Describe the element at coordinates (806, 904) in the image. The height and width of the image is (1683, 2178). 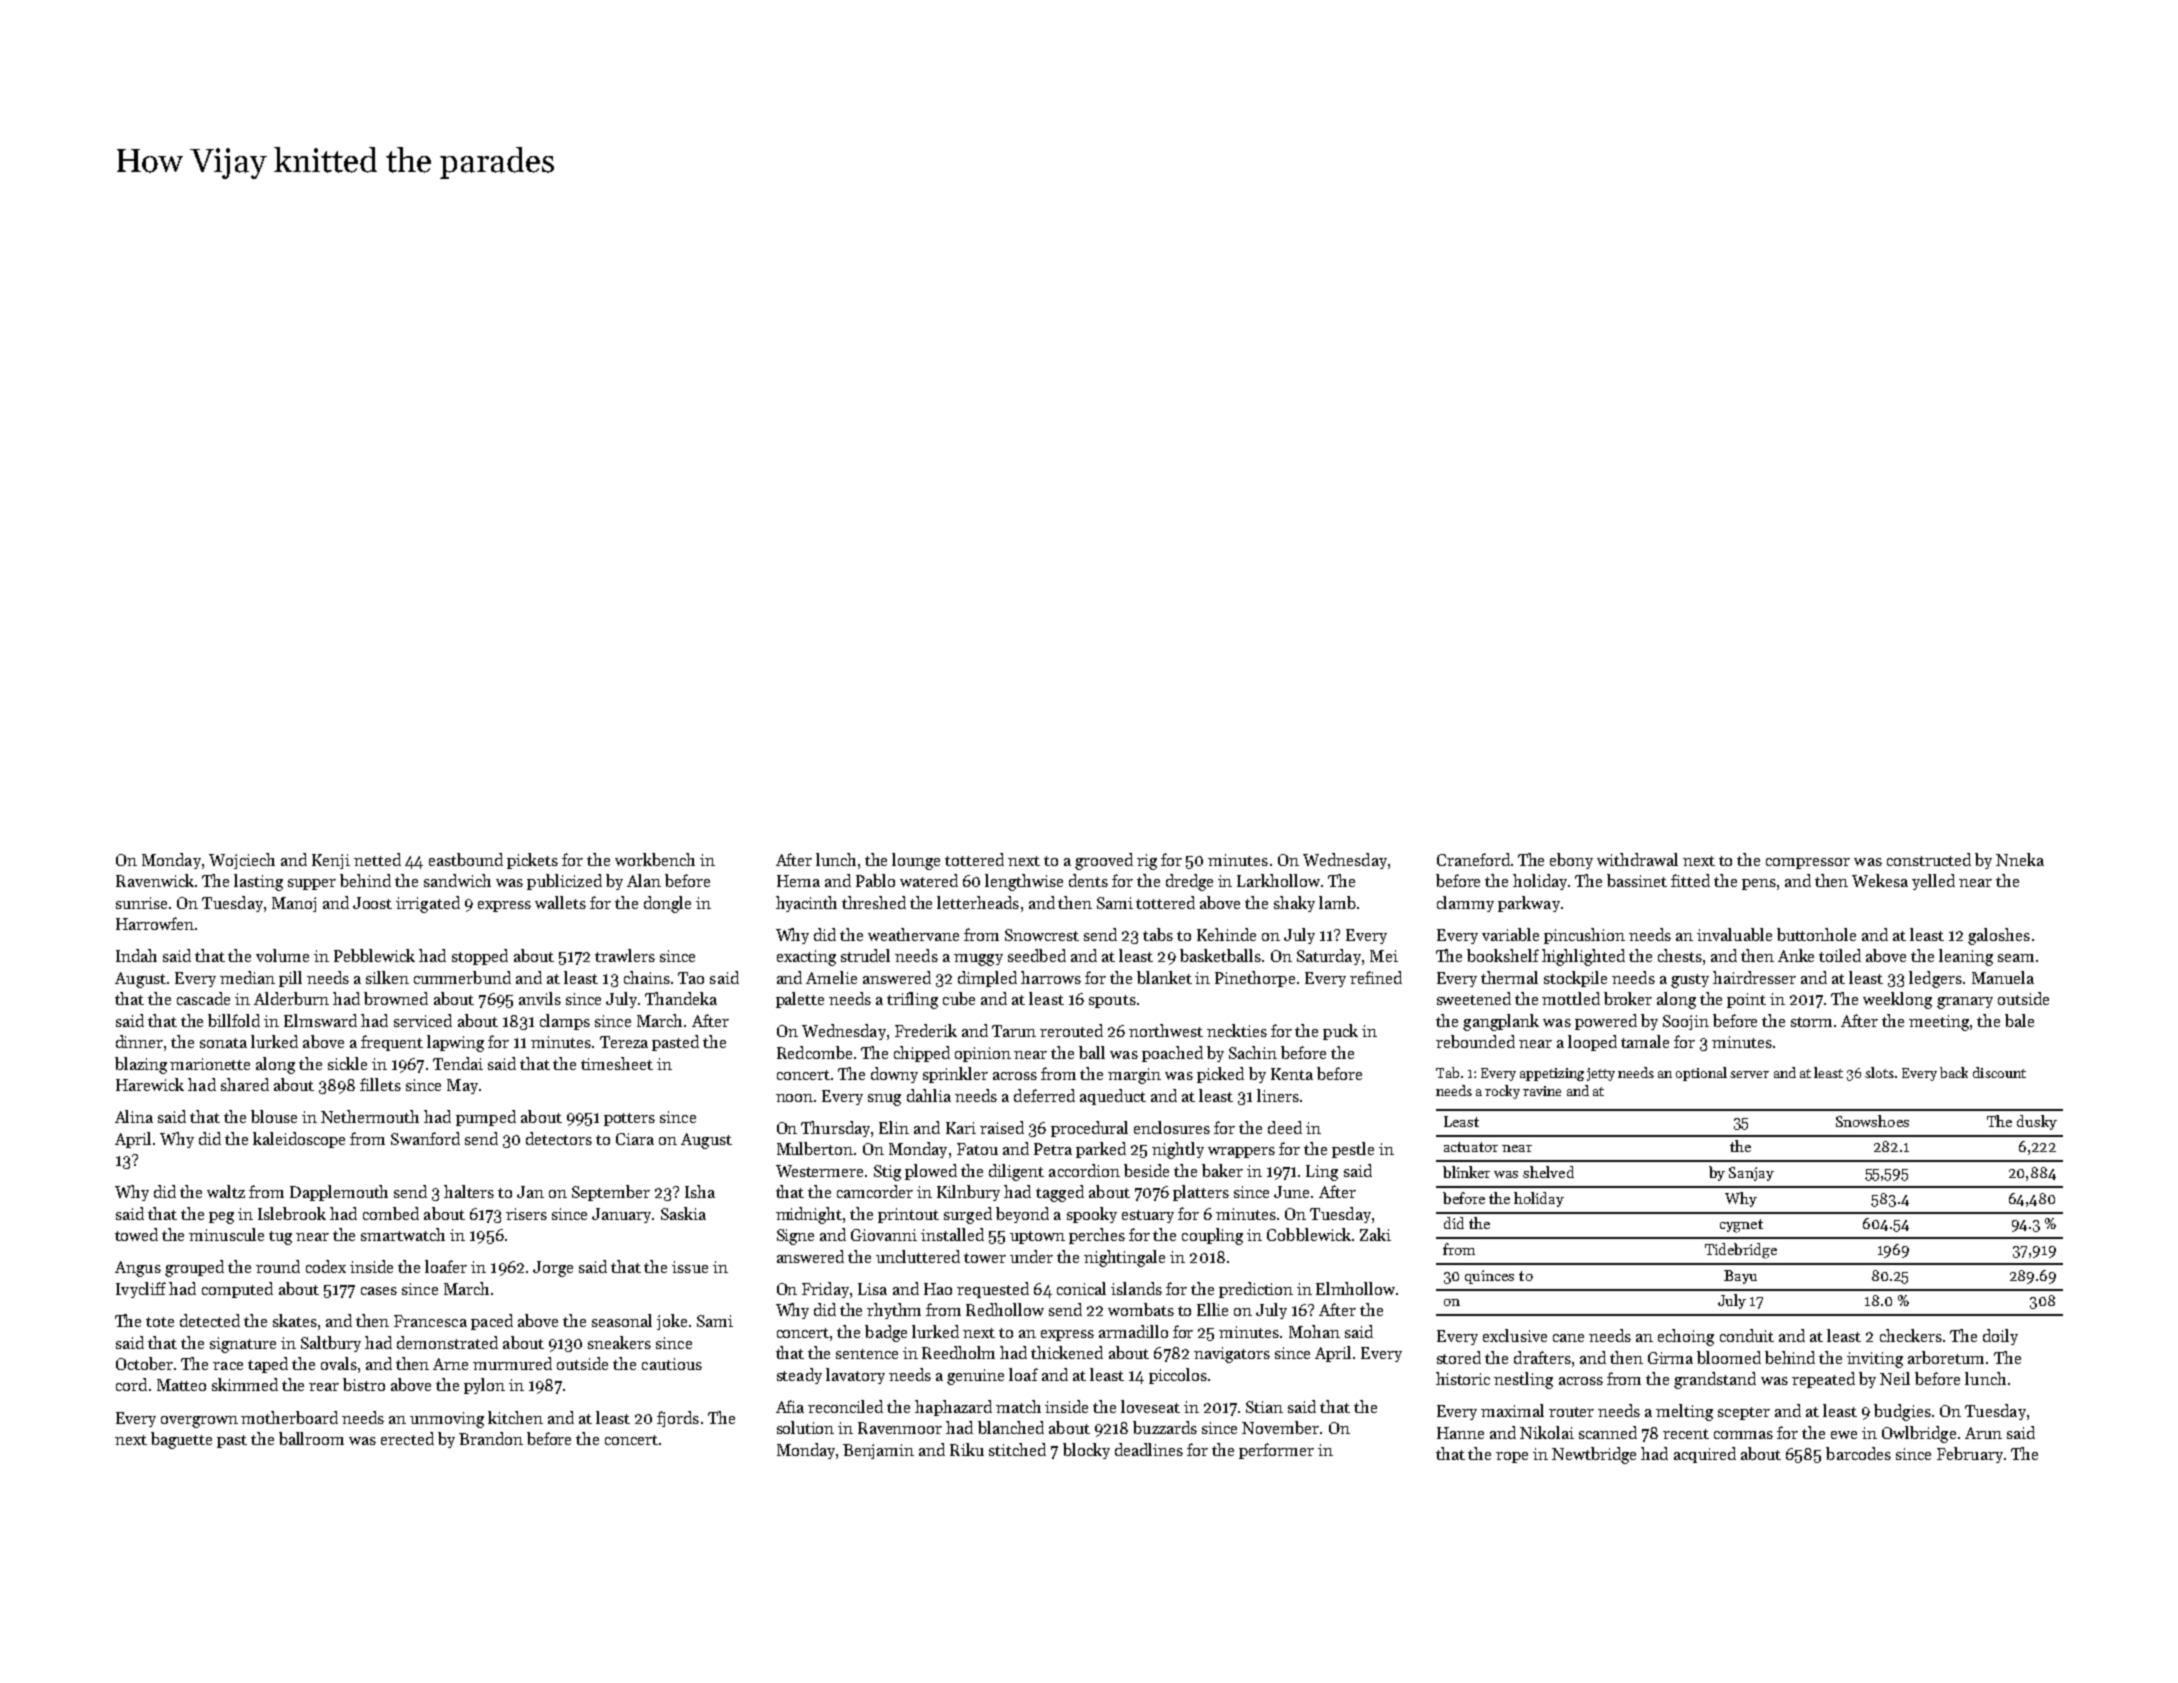
I see `hyacinth` at that location.
